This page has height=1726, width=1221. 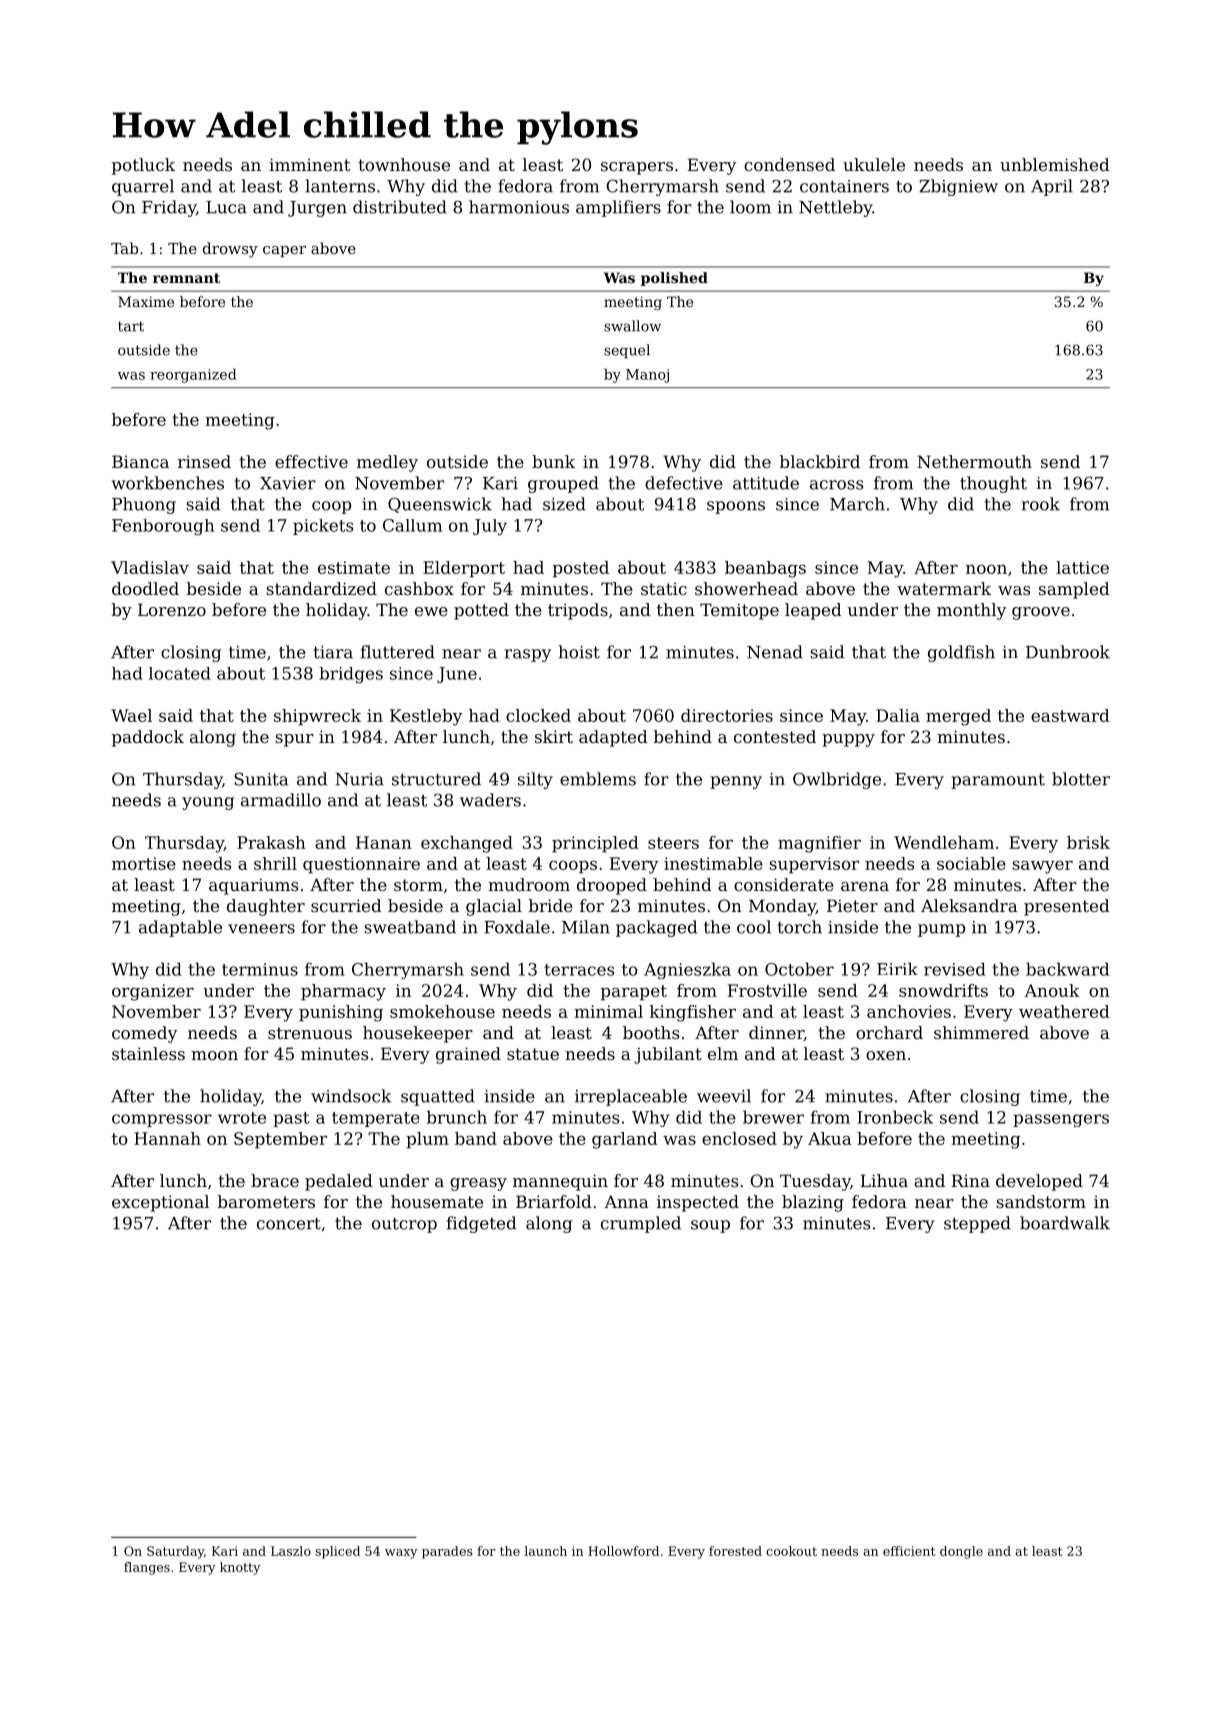 What do you see at coordinates (494, 907) in the page?
I see `glacial` at bounding box center [494, 907].
